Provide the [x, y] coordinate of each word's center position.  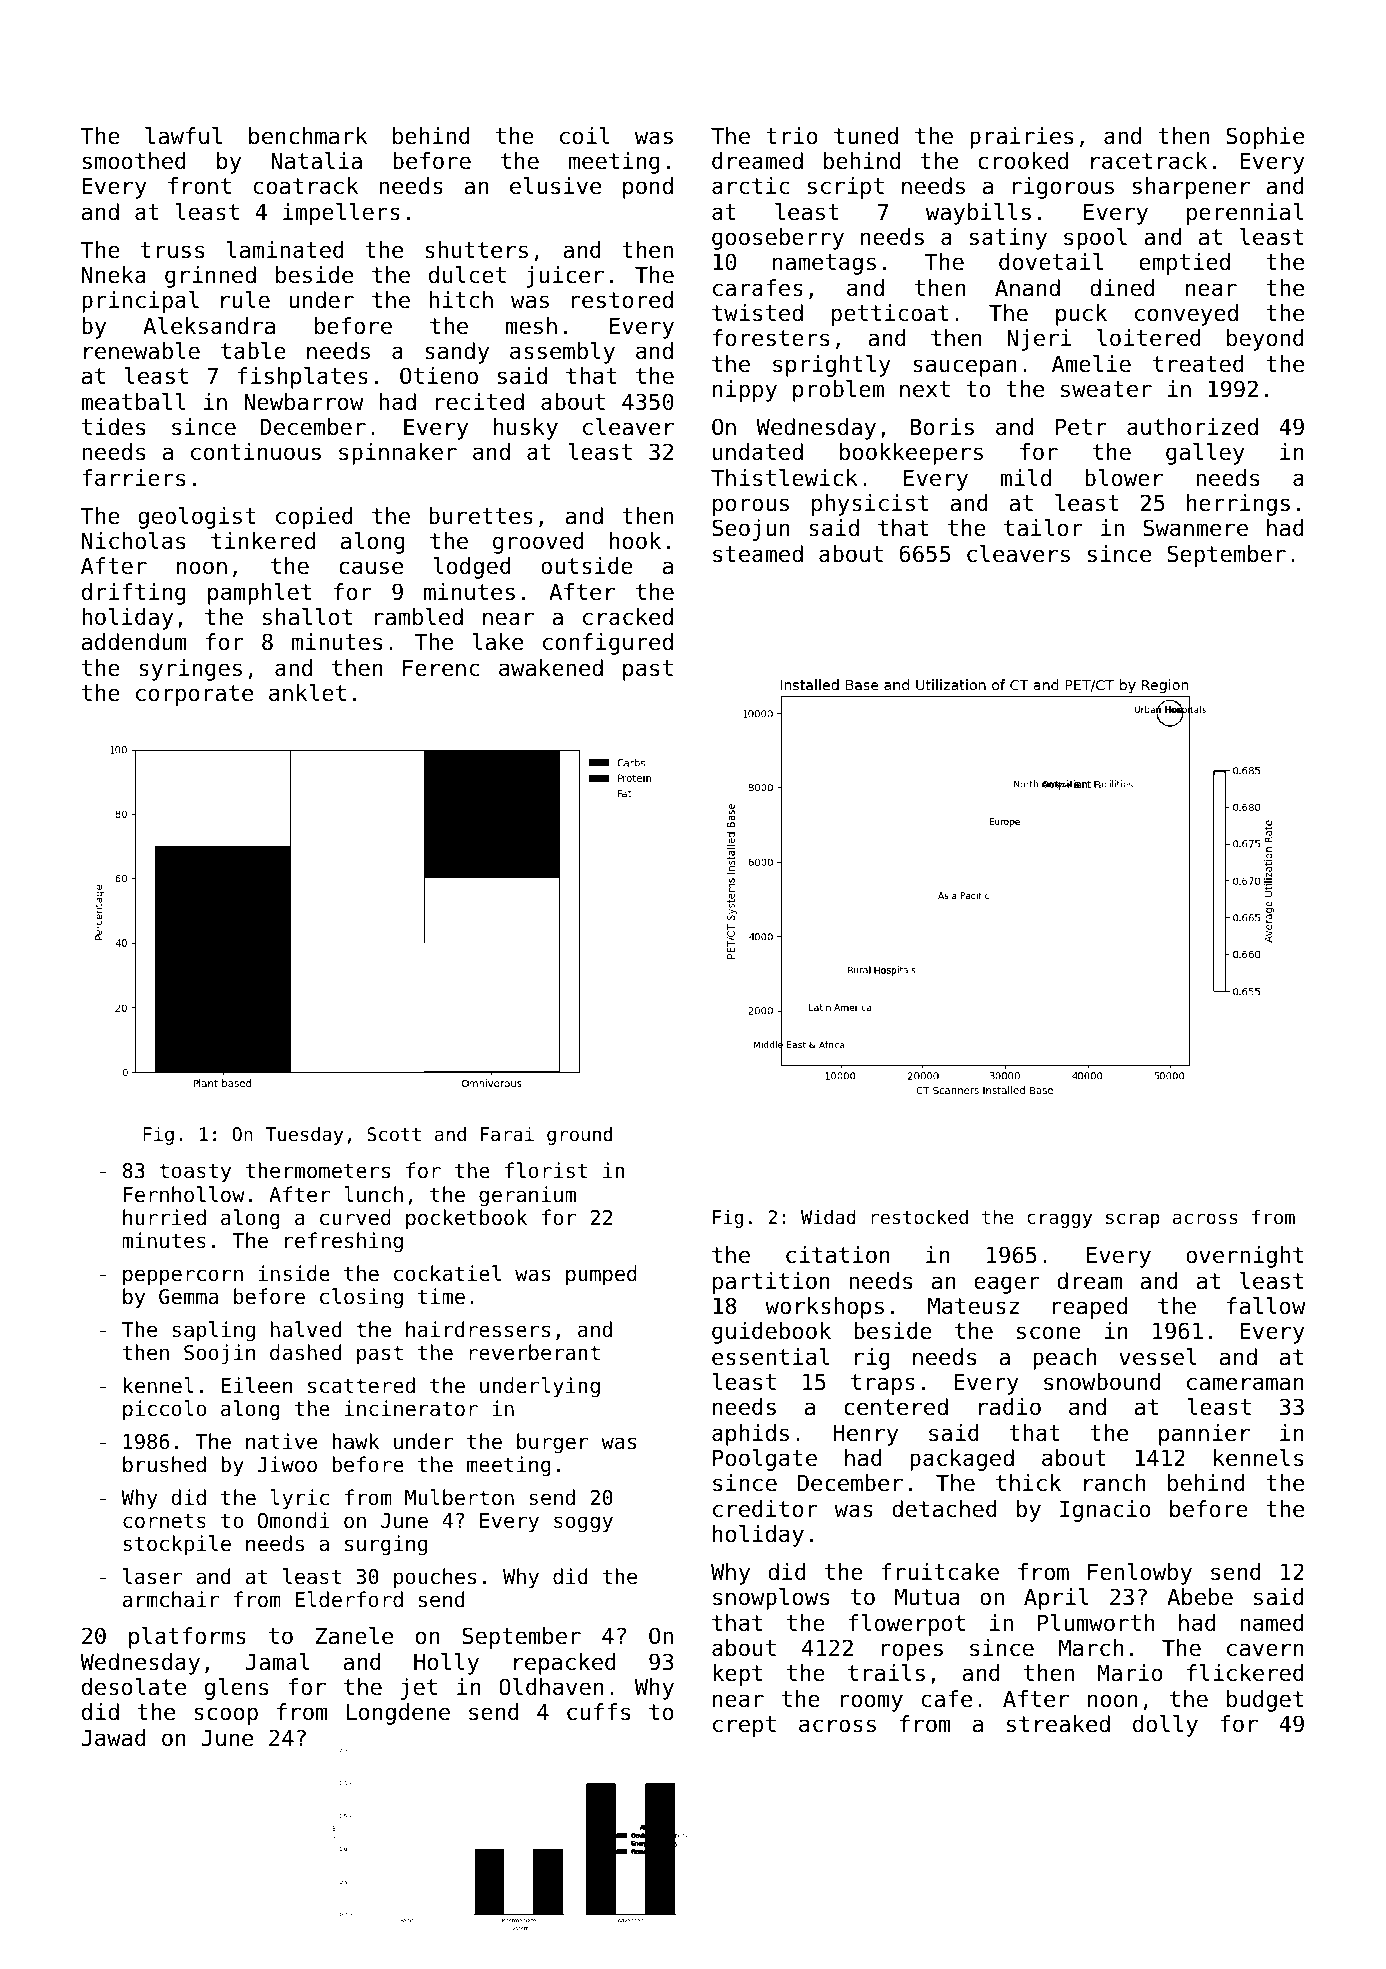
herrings [1238, 505]
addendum [134, 642]
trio [792, 136]
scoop [226, 1716]
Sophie [1265, 138]
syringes [190, 670]
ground [579, 1136]
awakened [551, 668]
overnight [1244, 1257]
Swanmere [1195, 528]
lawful [183, 136]
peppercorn [183, 1277]
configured [608, 644]
